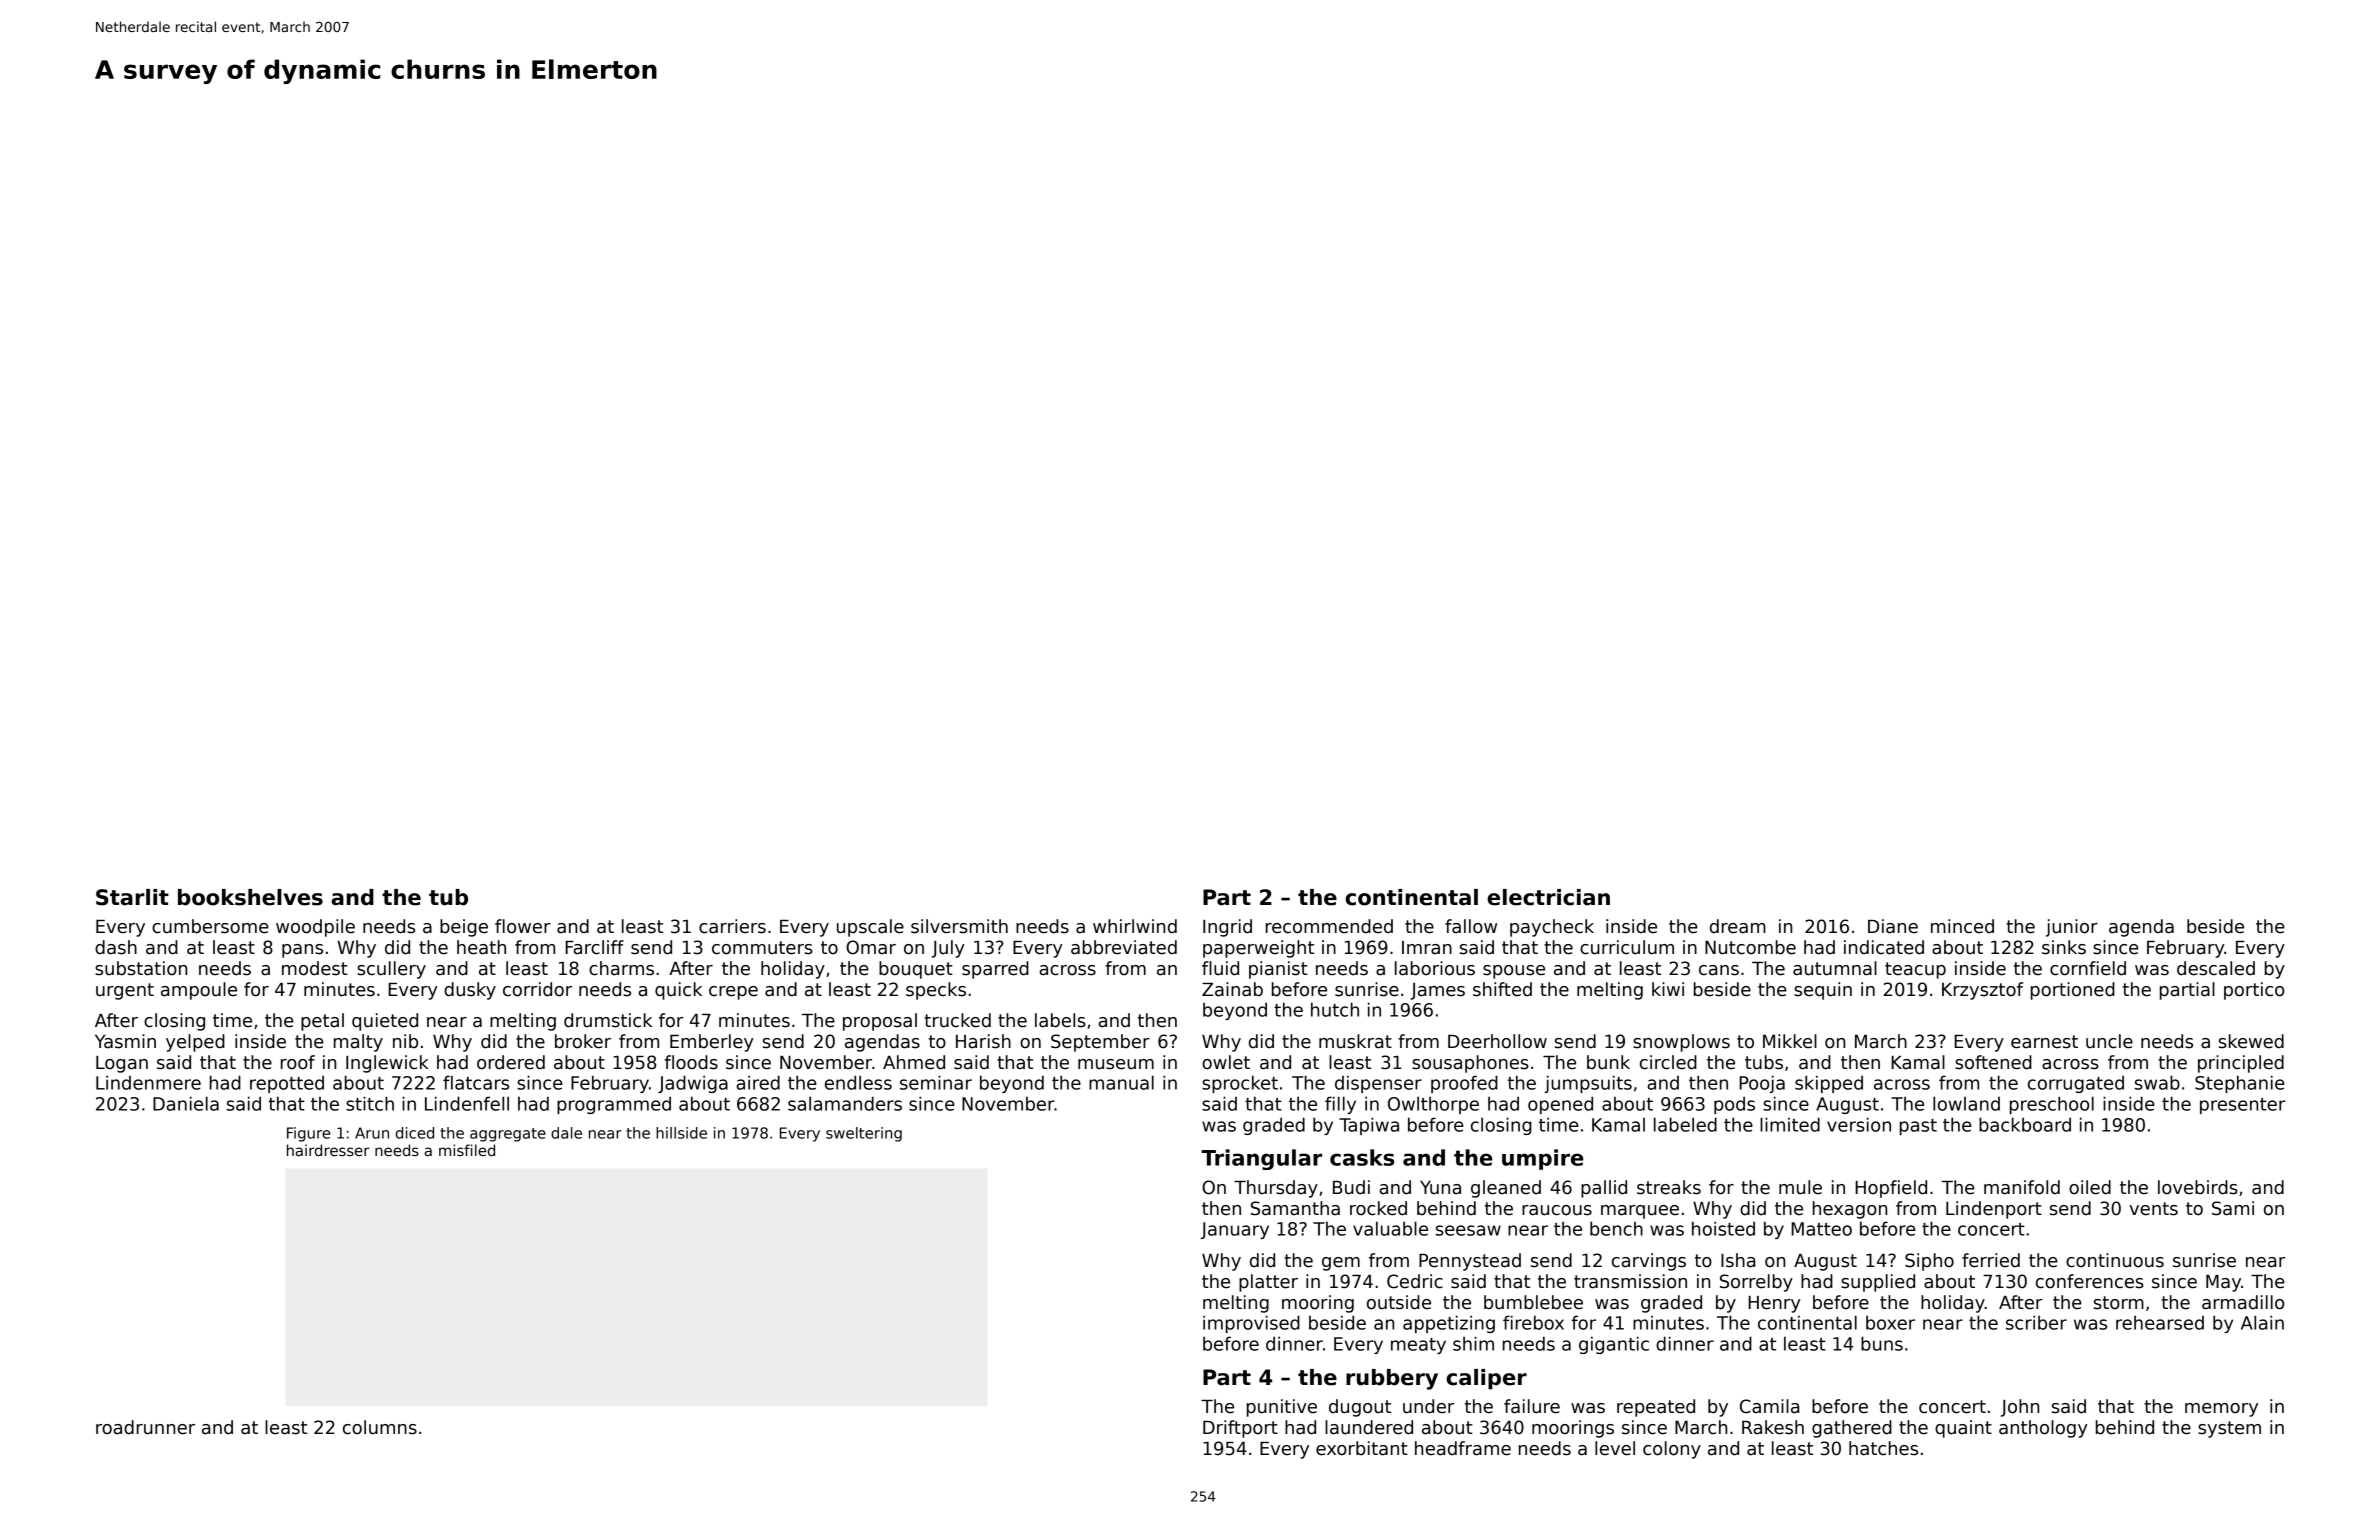 This screenshot has height=1540, width=2380. Describe the element at coordinates (380, 1427) in the screenshot. I see `columns` at that location.
